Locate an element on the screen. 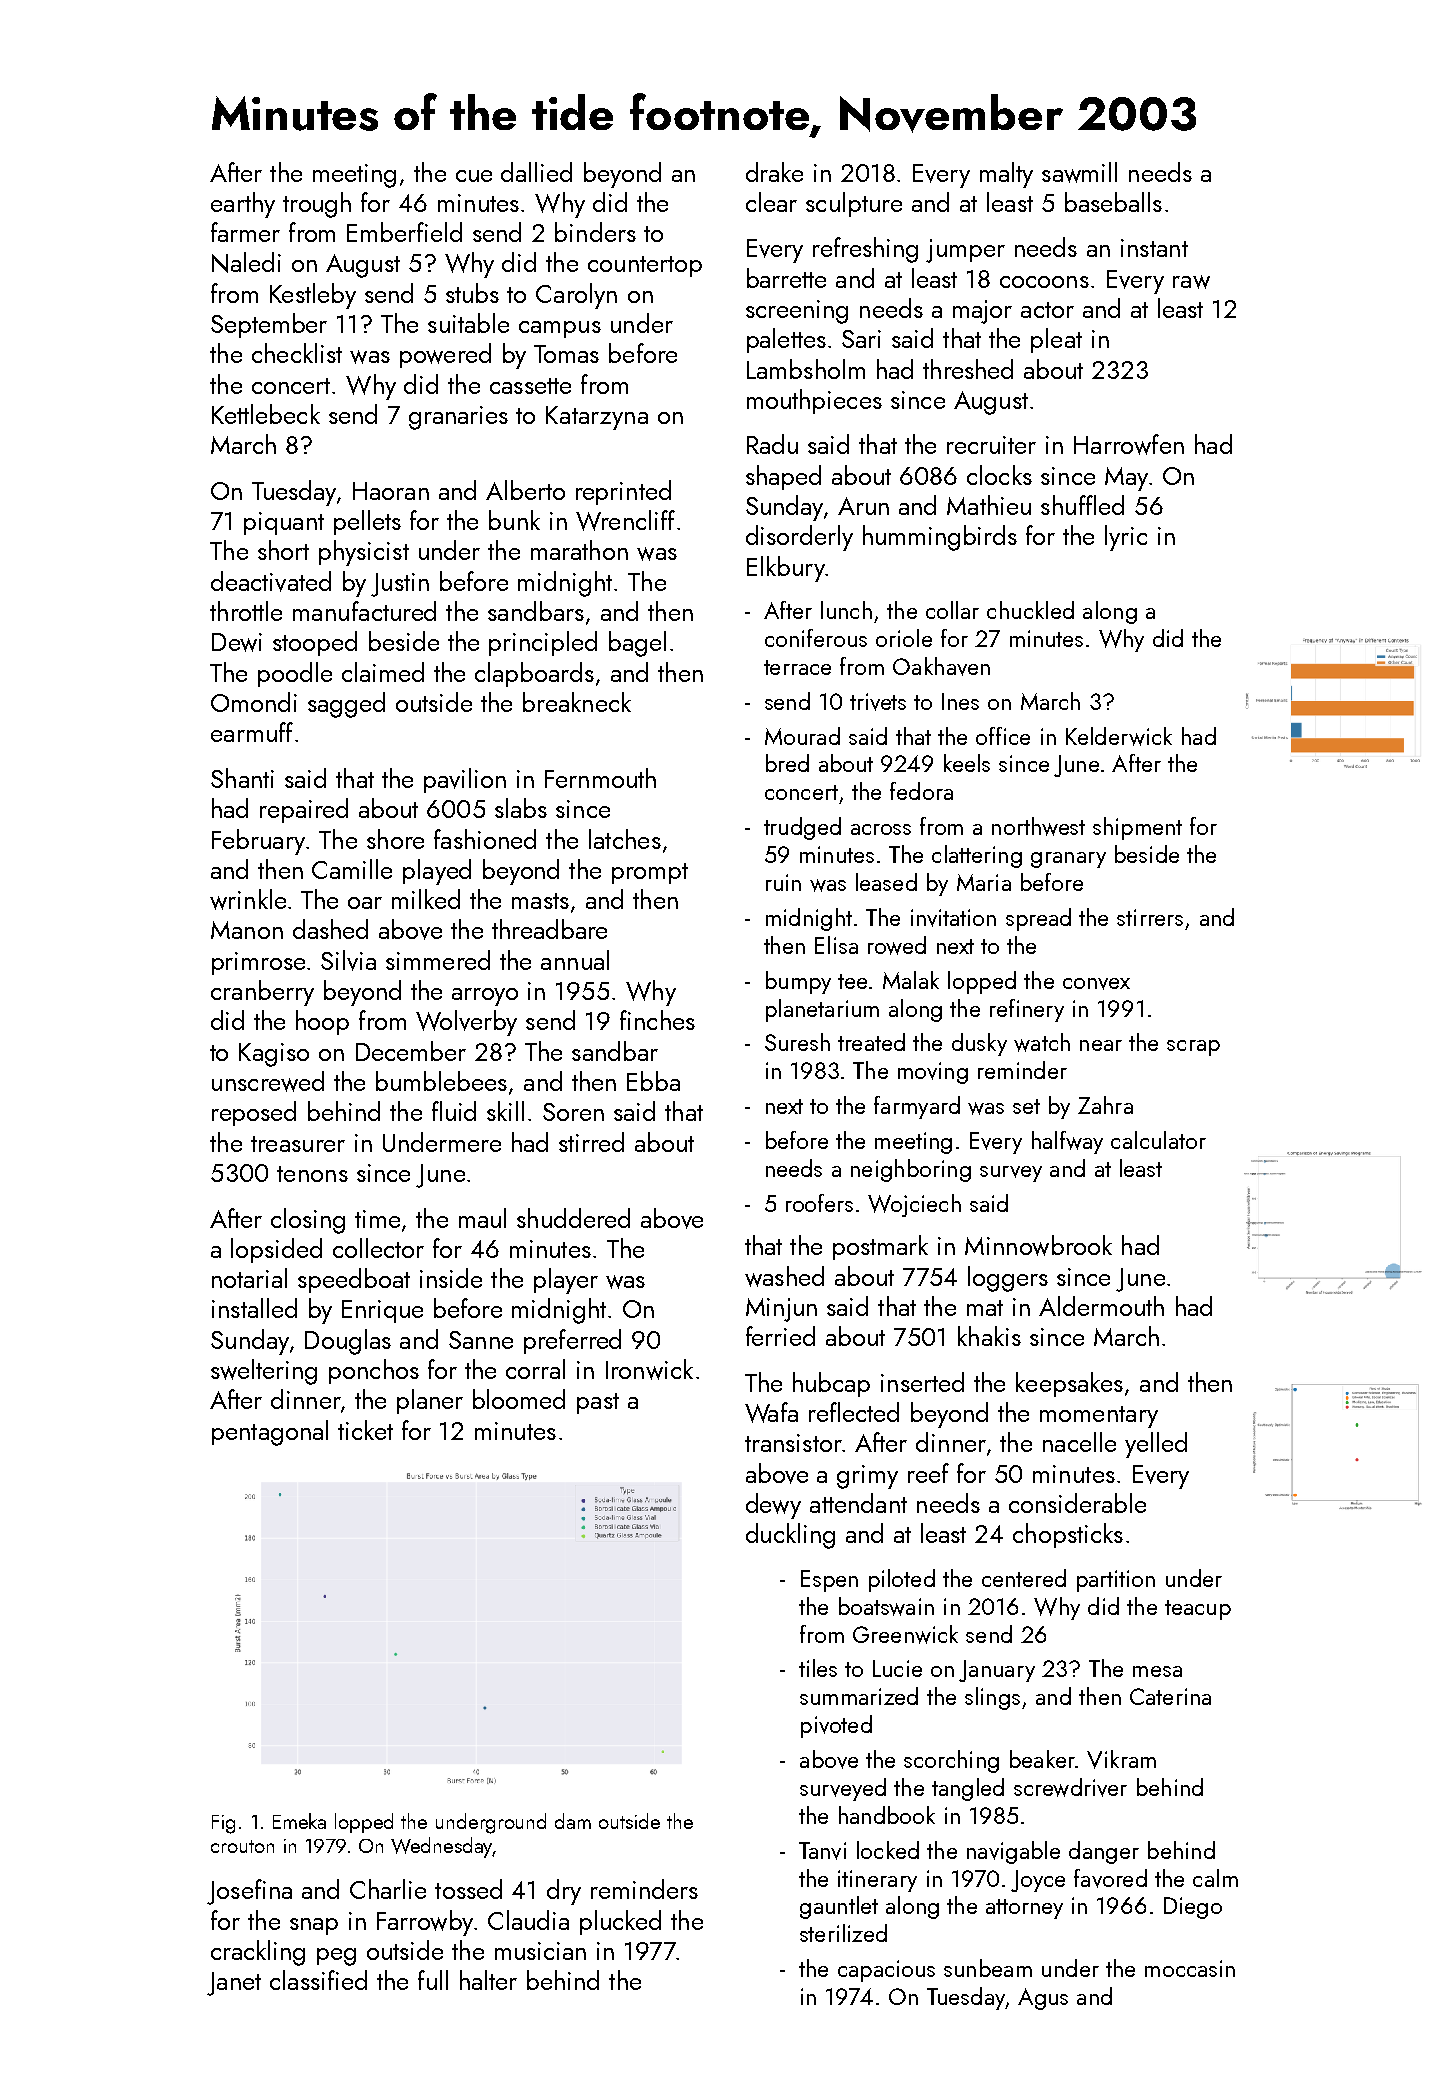  Emeka is located at coordinates (299, 1821).
